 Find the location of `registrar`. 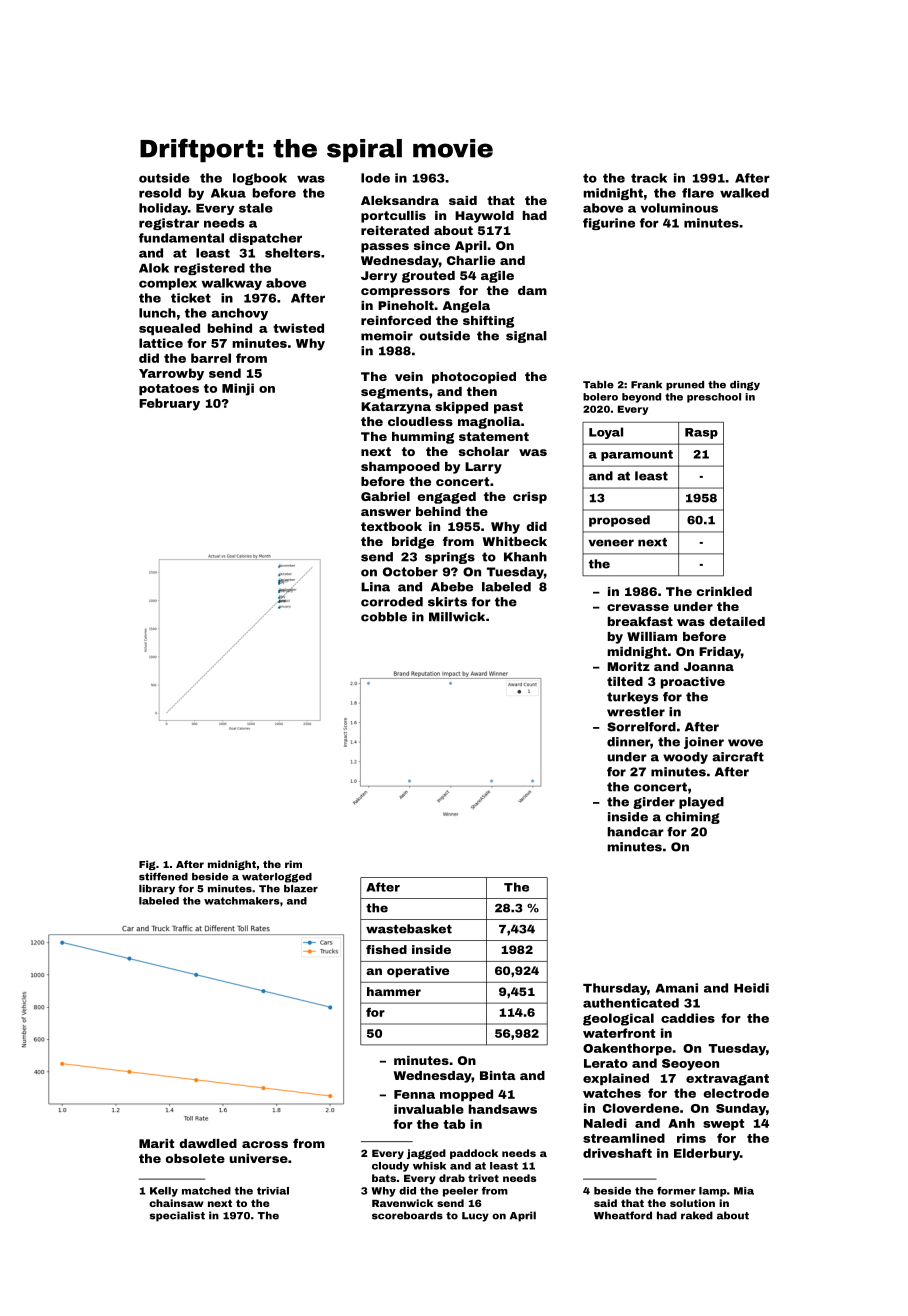

registrar is located at coordinates (169, 224).
